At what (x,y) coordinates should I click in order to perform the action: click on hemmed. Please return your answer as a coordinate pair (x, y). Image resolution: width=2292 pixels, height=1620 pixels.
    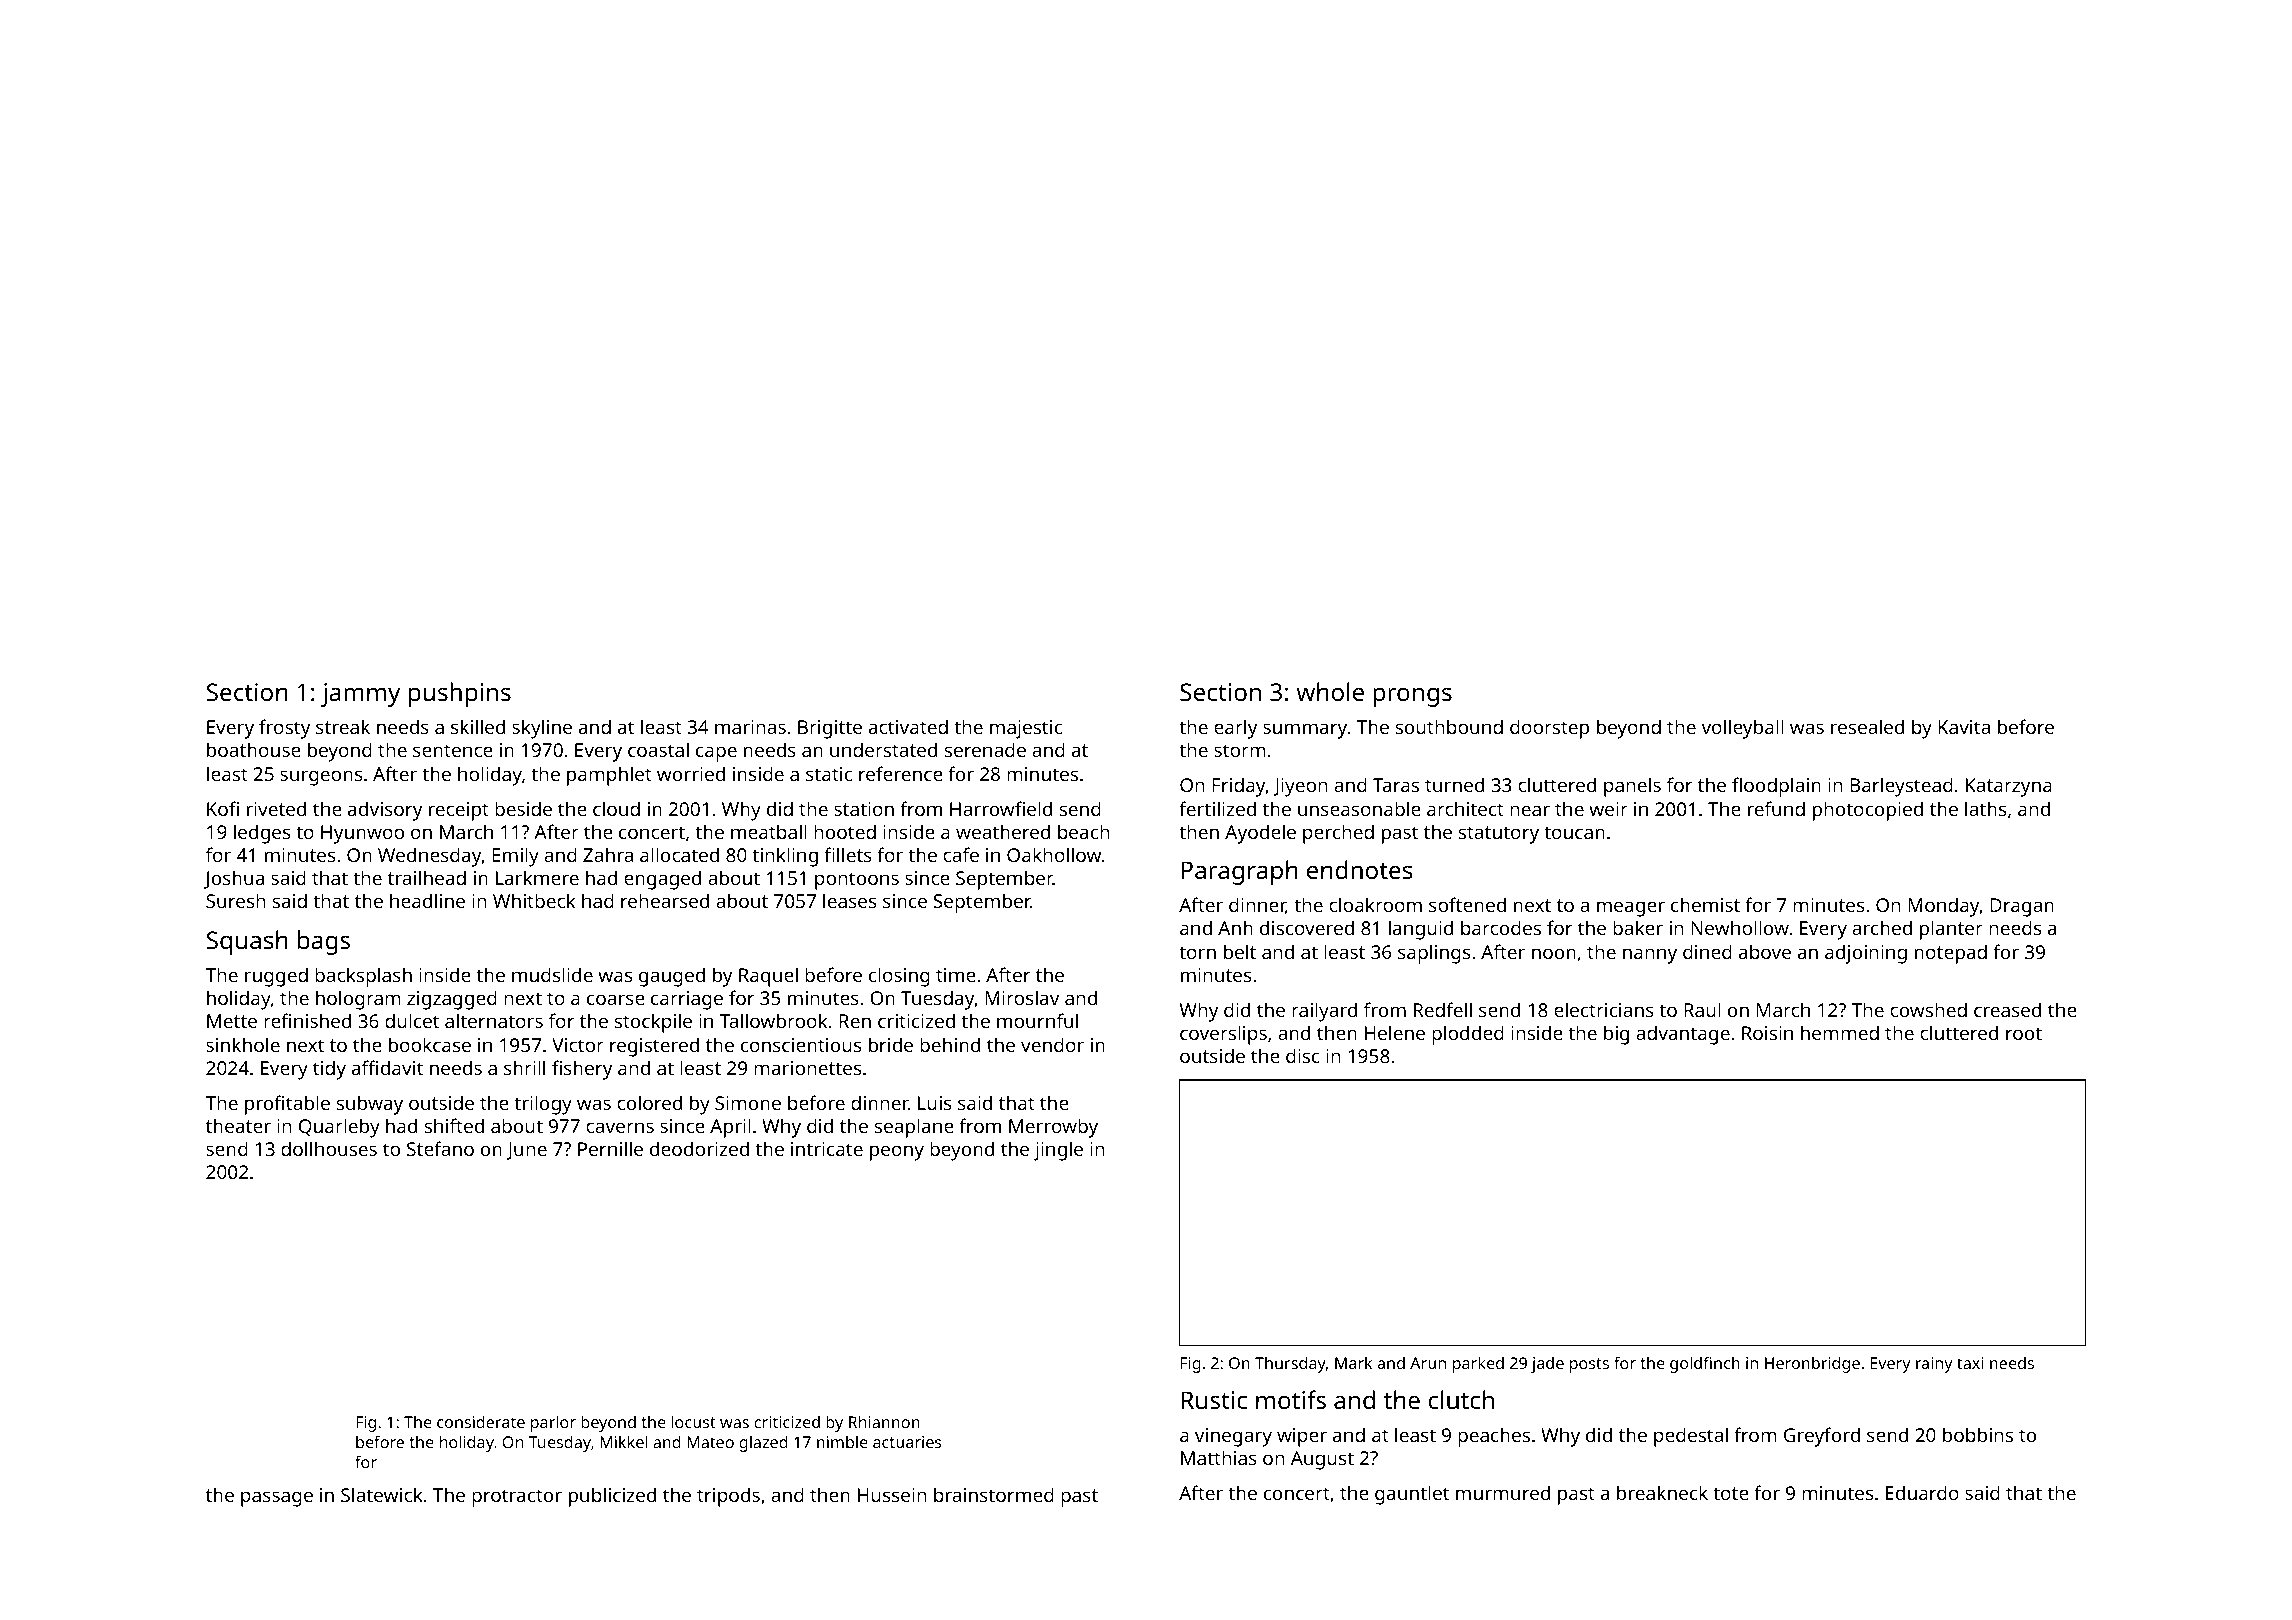
    Looking at the image, I should click on (1840, 1032).
